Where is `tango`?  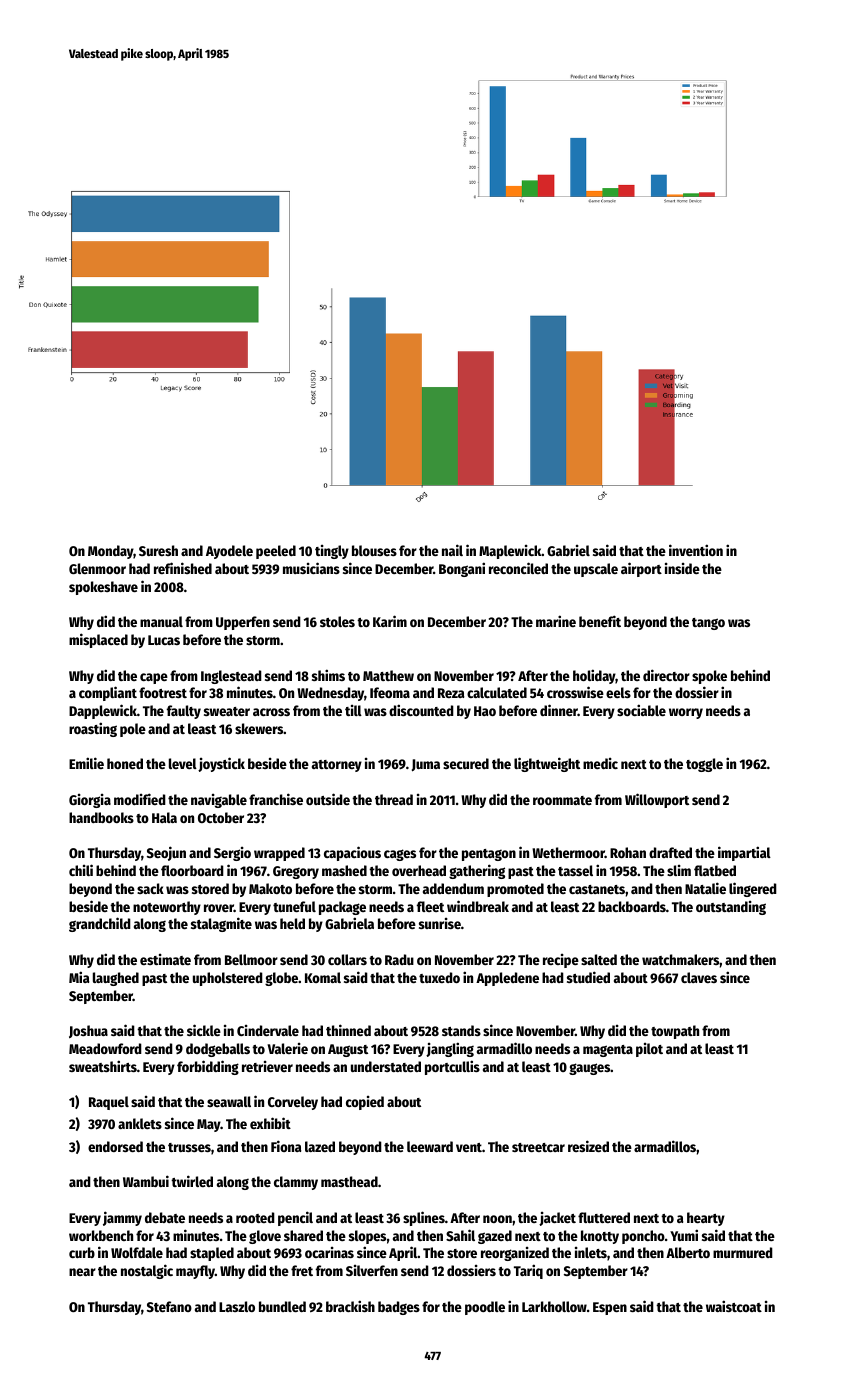
tango is located at coordinates (708, 624).
